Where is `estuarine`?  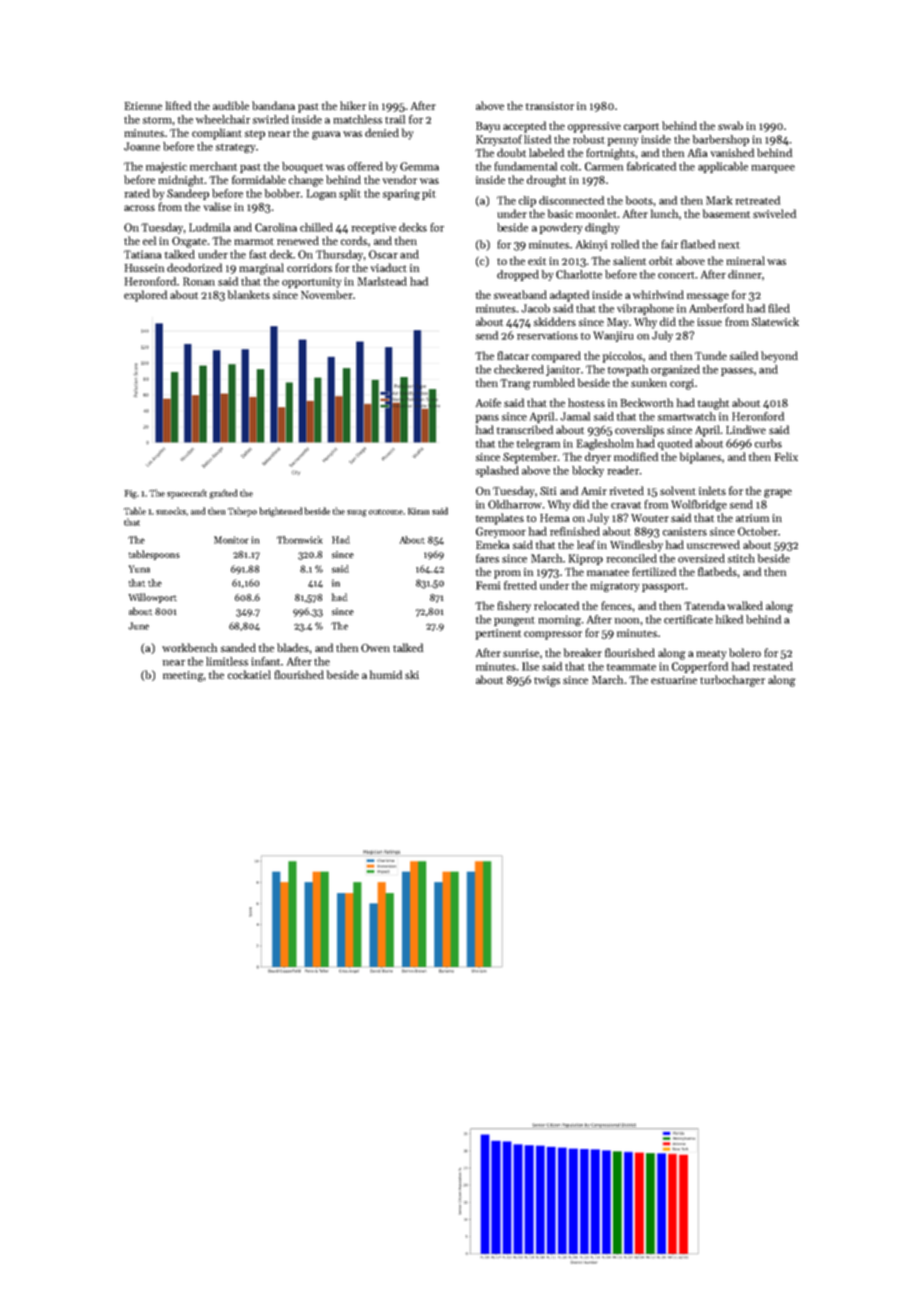
estuarine is located at coordinates (674, 680).
